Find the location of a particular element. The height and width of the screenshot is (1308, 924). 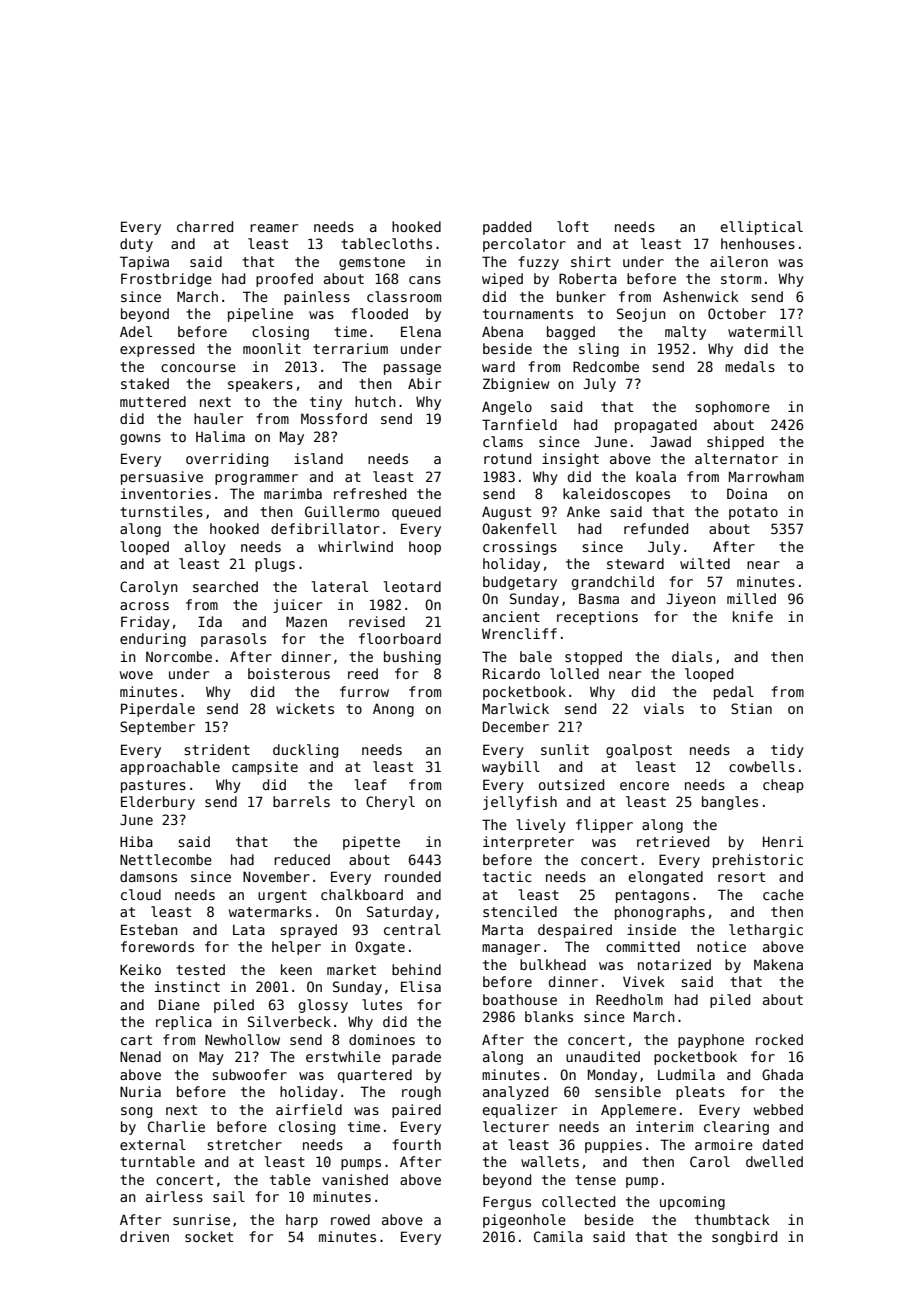

vials is located at coordinates (664, 708).
